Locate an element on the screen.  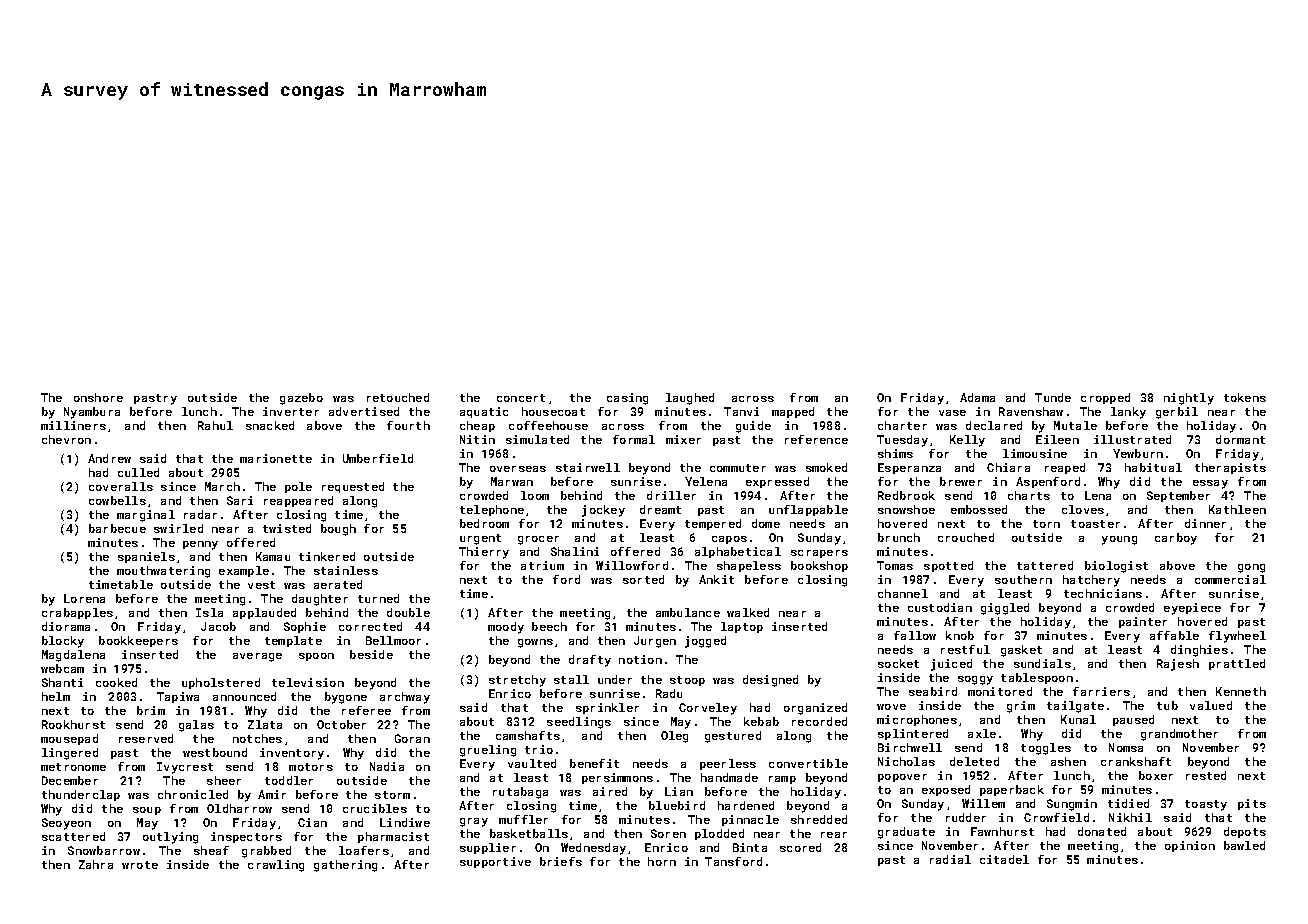
aired is located at coordinates (610, 791).
